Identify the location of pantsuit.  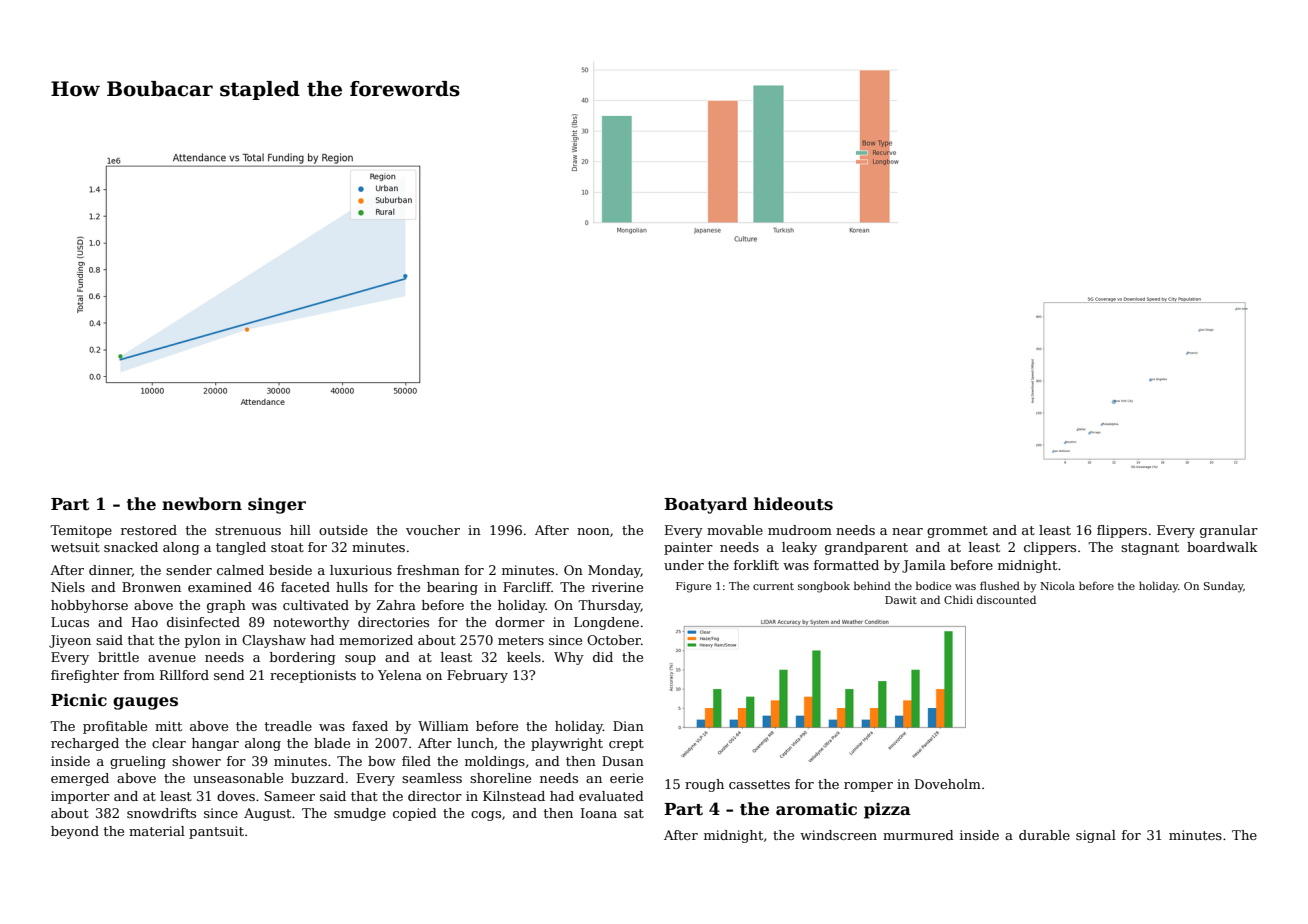
(216, 832).
